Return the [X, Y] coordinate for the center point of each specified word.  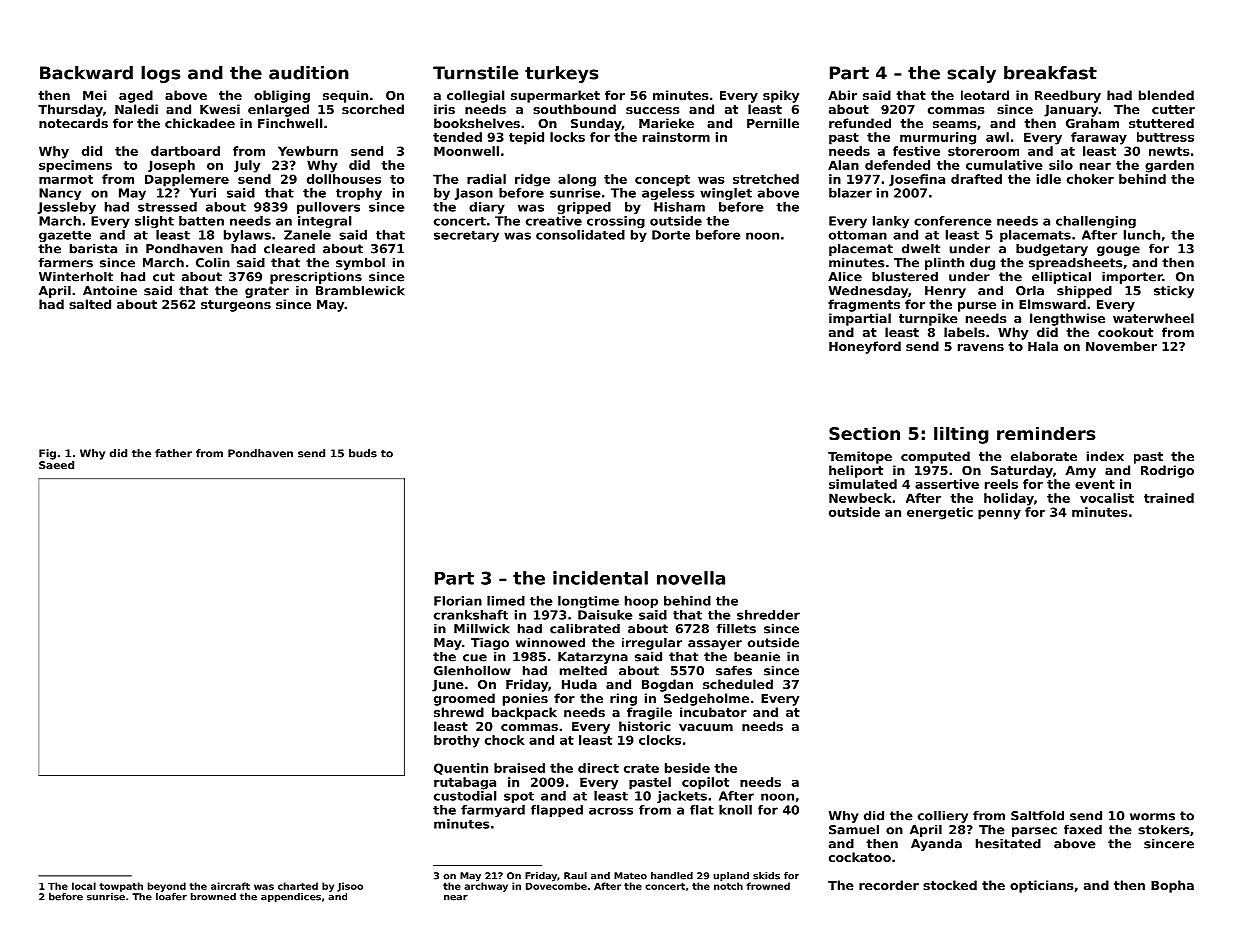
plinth [944, 264]
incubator [713, 712]
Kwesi [220, 109]
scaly [971, 74]
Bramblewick [360, 291]
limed [506, 601]
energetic [940, 513]
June [448, 686]
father [173, 453]
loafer [171, 897]
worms [1152, 817]
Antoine [110, 291]
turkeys [562, 74]
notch [728, 886]
